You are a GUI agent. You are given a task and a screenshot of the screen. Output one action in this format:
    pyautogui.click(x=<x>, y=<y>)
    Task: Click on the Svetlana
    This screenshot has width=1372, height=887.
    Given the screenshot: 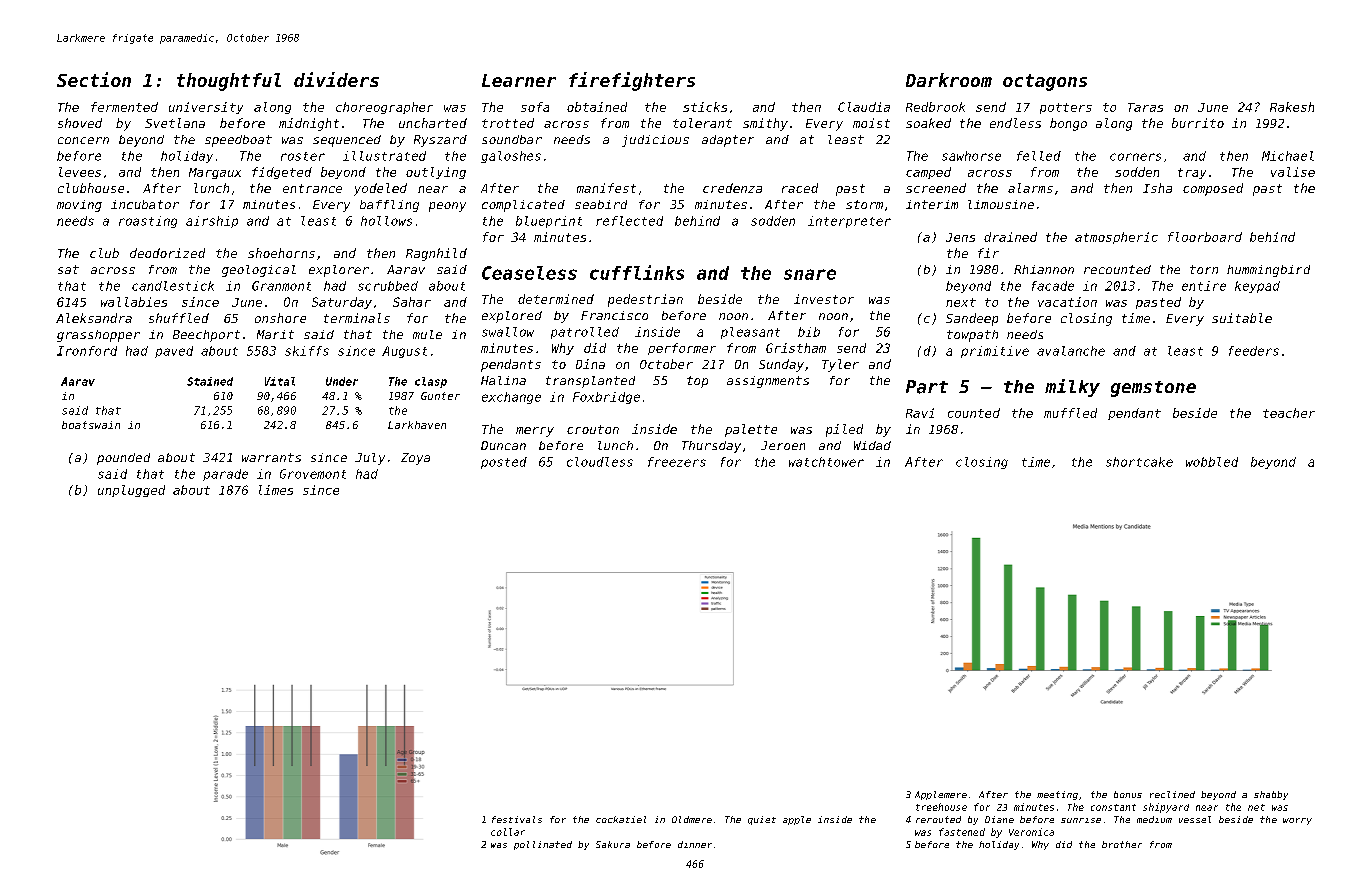 What is the action you would take?
    pyautogui.click(x=175, y=123)
